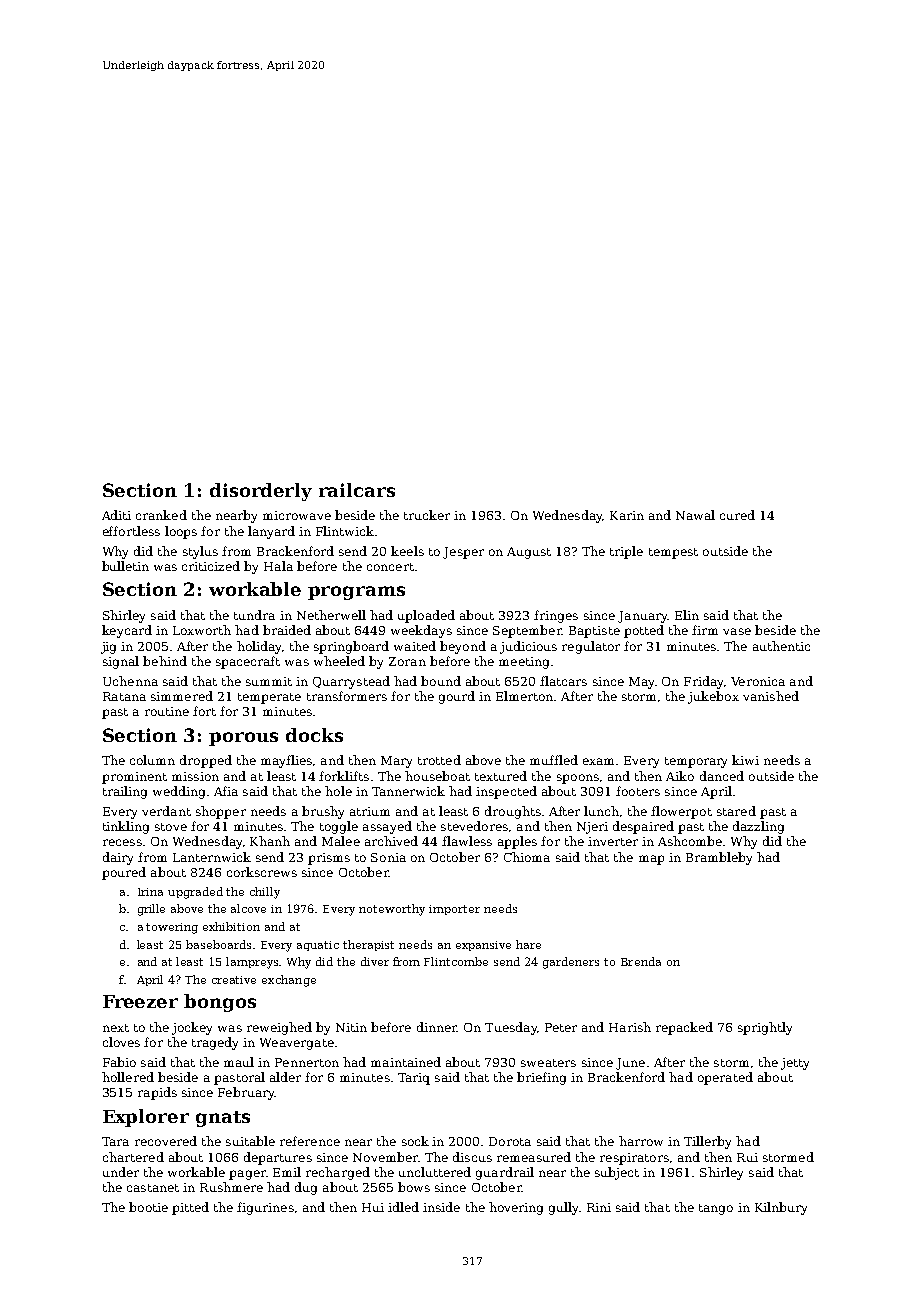 Image resolution: width=924 pixels, height=1308 pixels. Describe the element at coordinates (781, 1208) in the image. I see `Kilnbury` at that location.
